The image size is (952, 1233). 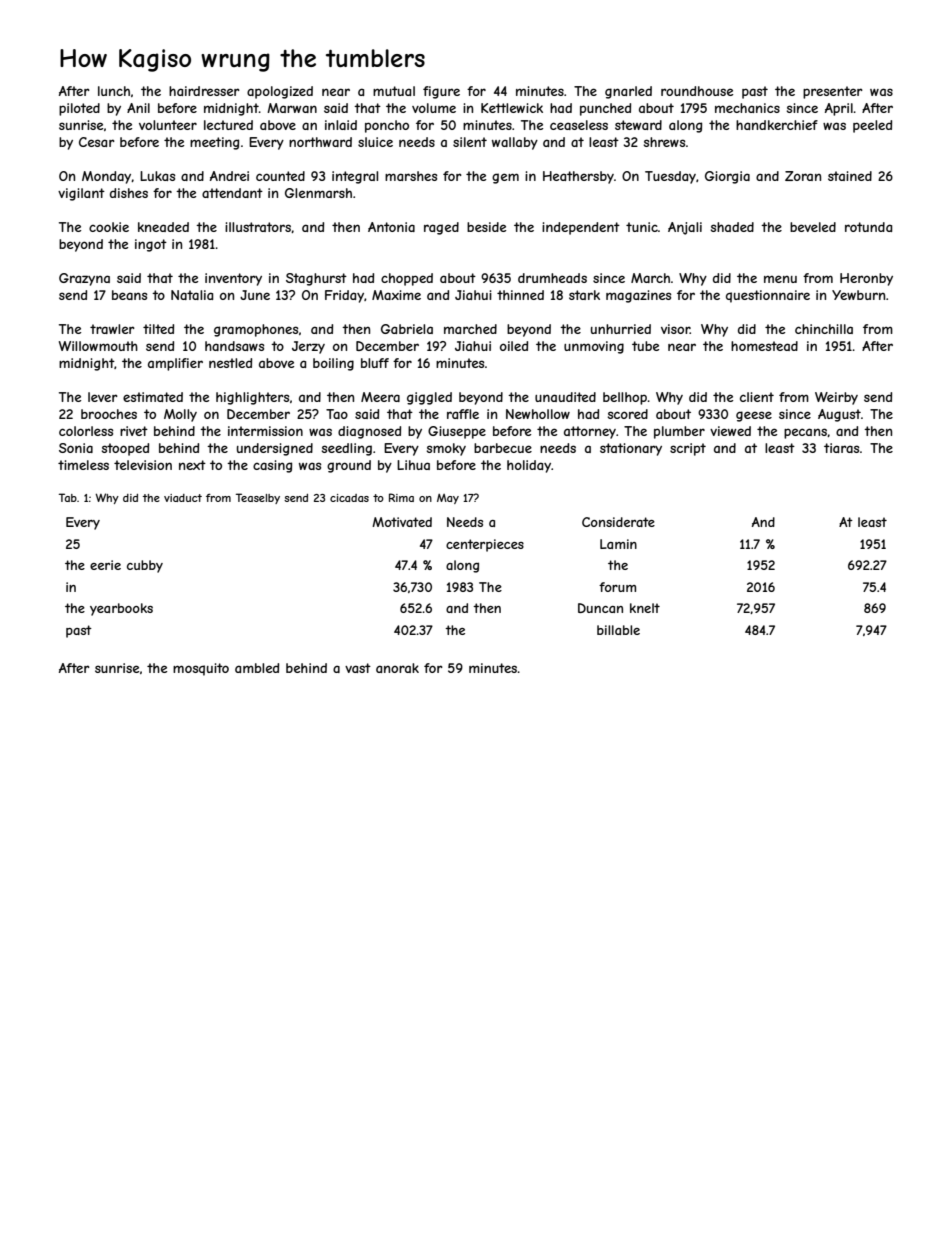 I want to click on mosquito, so click(x=201, y=669).
